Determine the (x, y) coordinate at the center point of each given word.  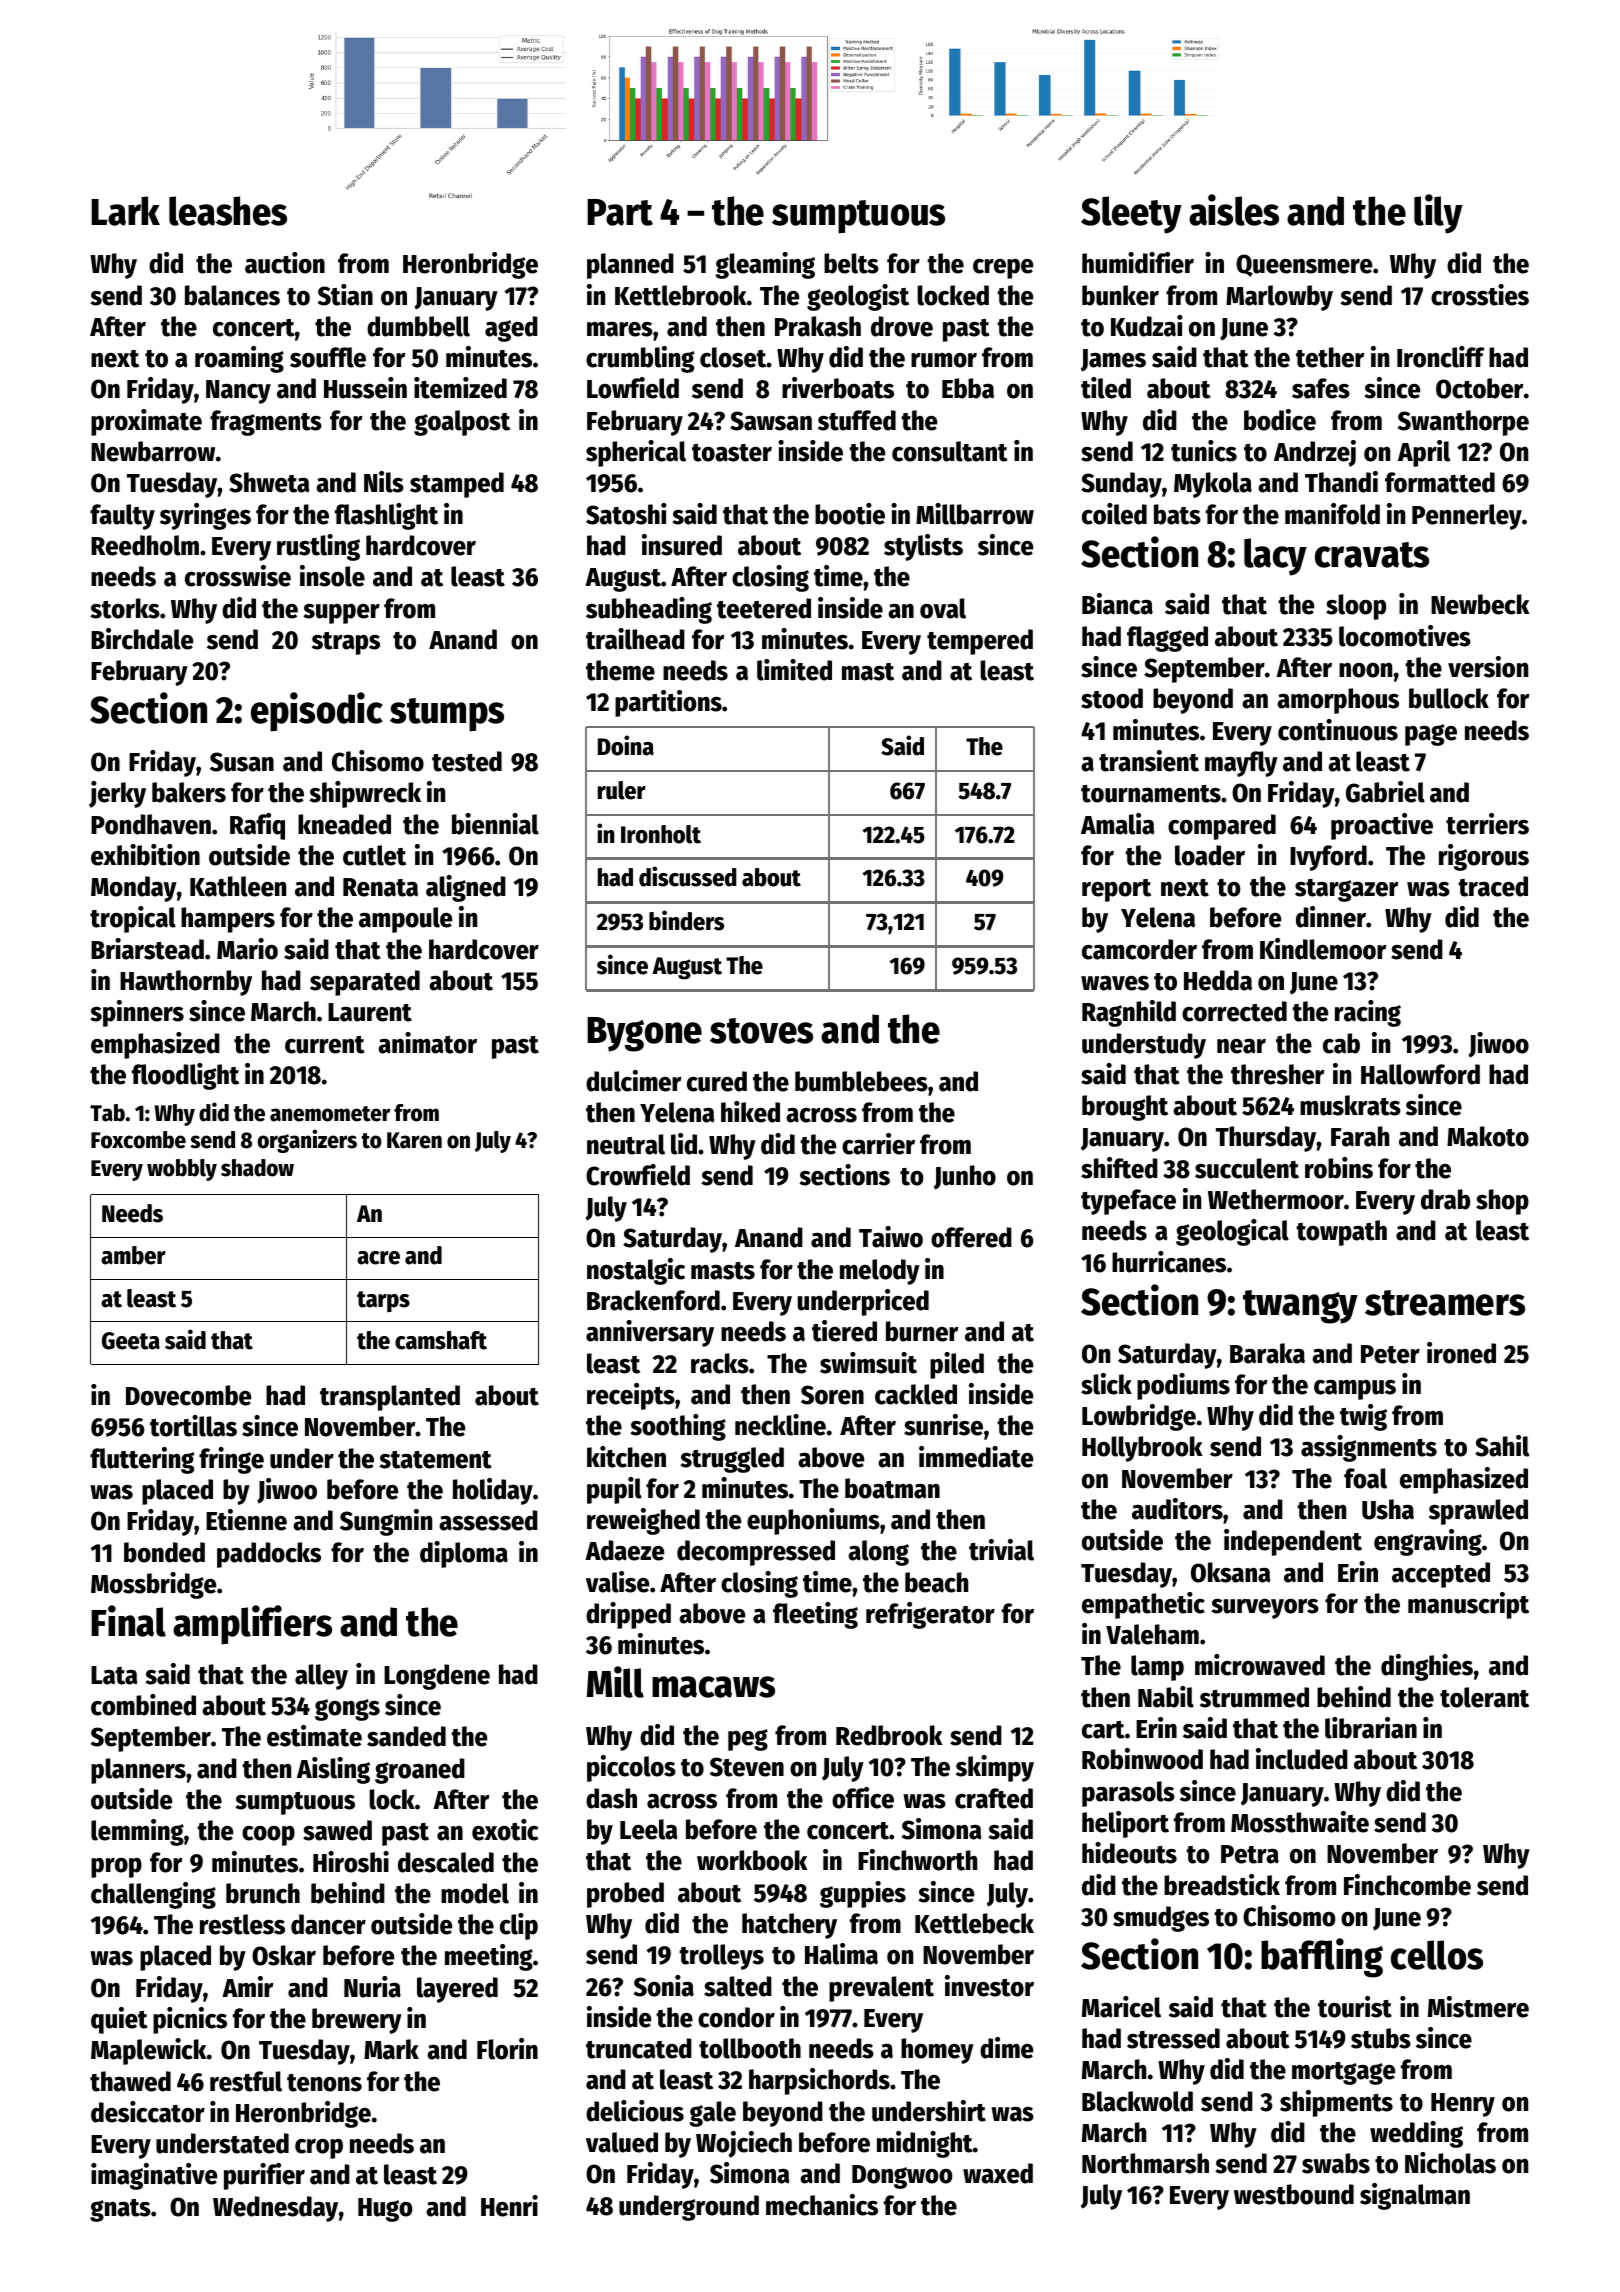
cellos (1437, 1955)
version (1488, 667)
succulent (1247, 1168)
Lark (125, 211)
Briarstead (147, 949)
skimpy (995, 1768)
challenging (153, 1895)
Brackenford (653, 1300)
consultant (950, 451)
